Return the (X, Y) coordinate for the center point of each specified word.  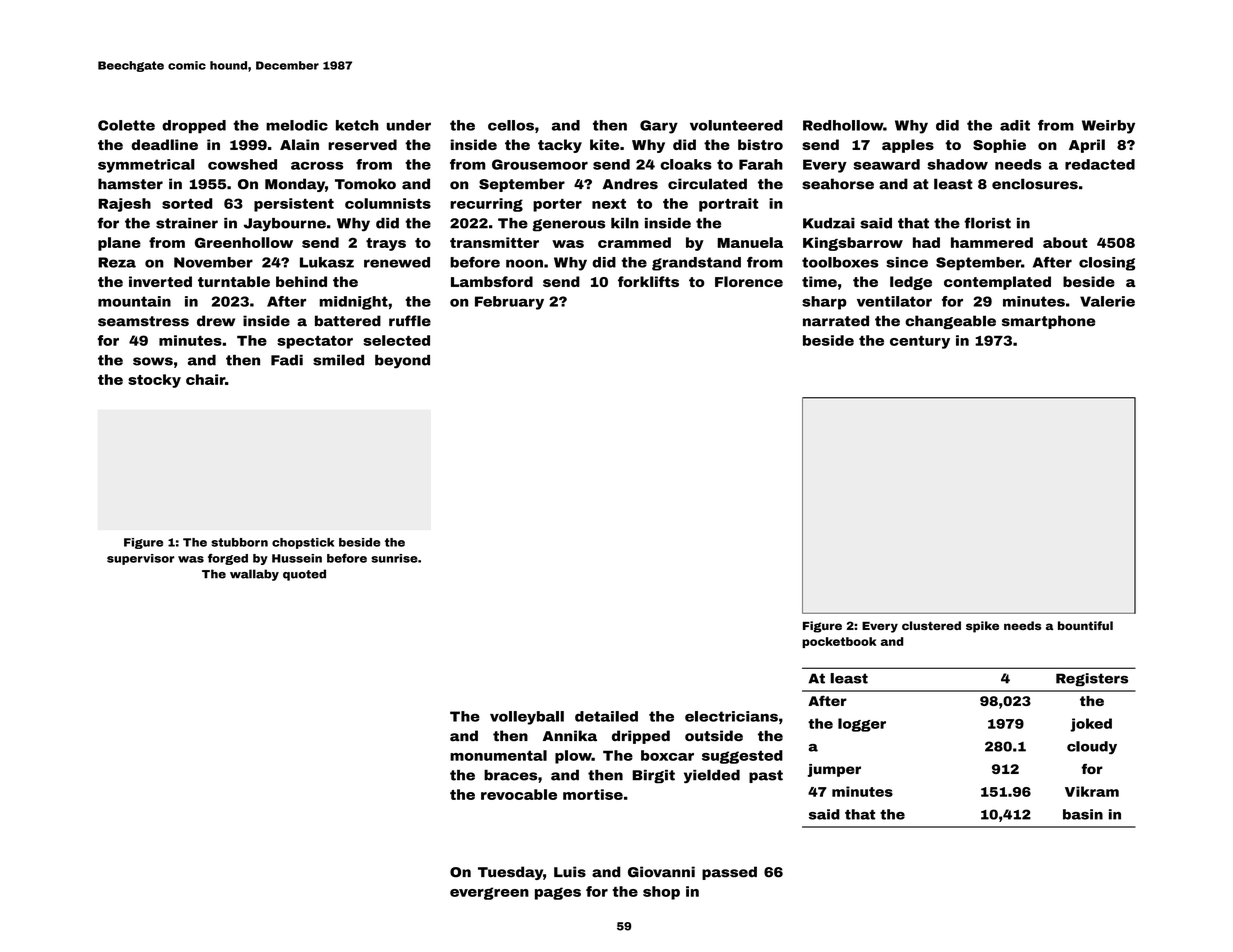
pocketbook (839, 642)
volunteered (736, 125)
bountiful (1085, 625)
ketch (357, 125)
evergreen (489, 893)
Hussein (297, 558)
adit (1015, 125)
